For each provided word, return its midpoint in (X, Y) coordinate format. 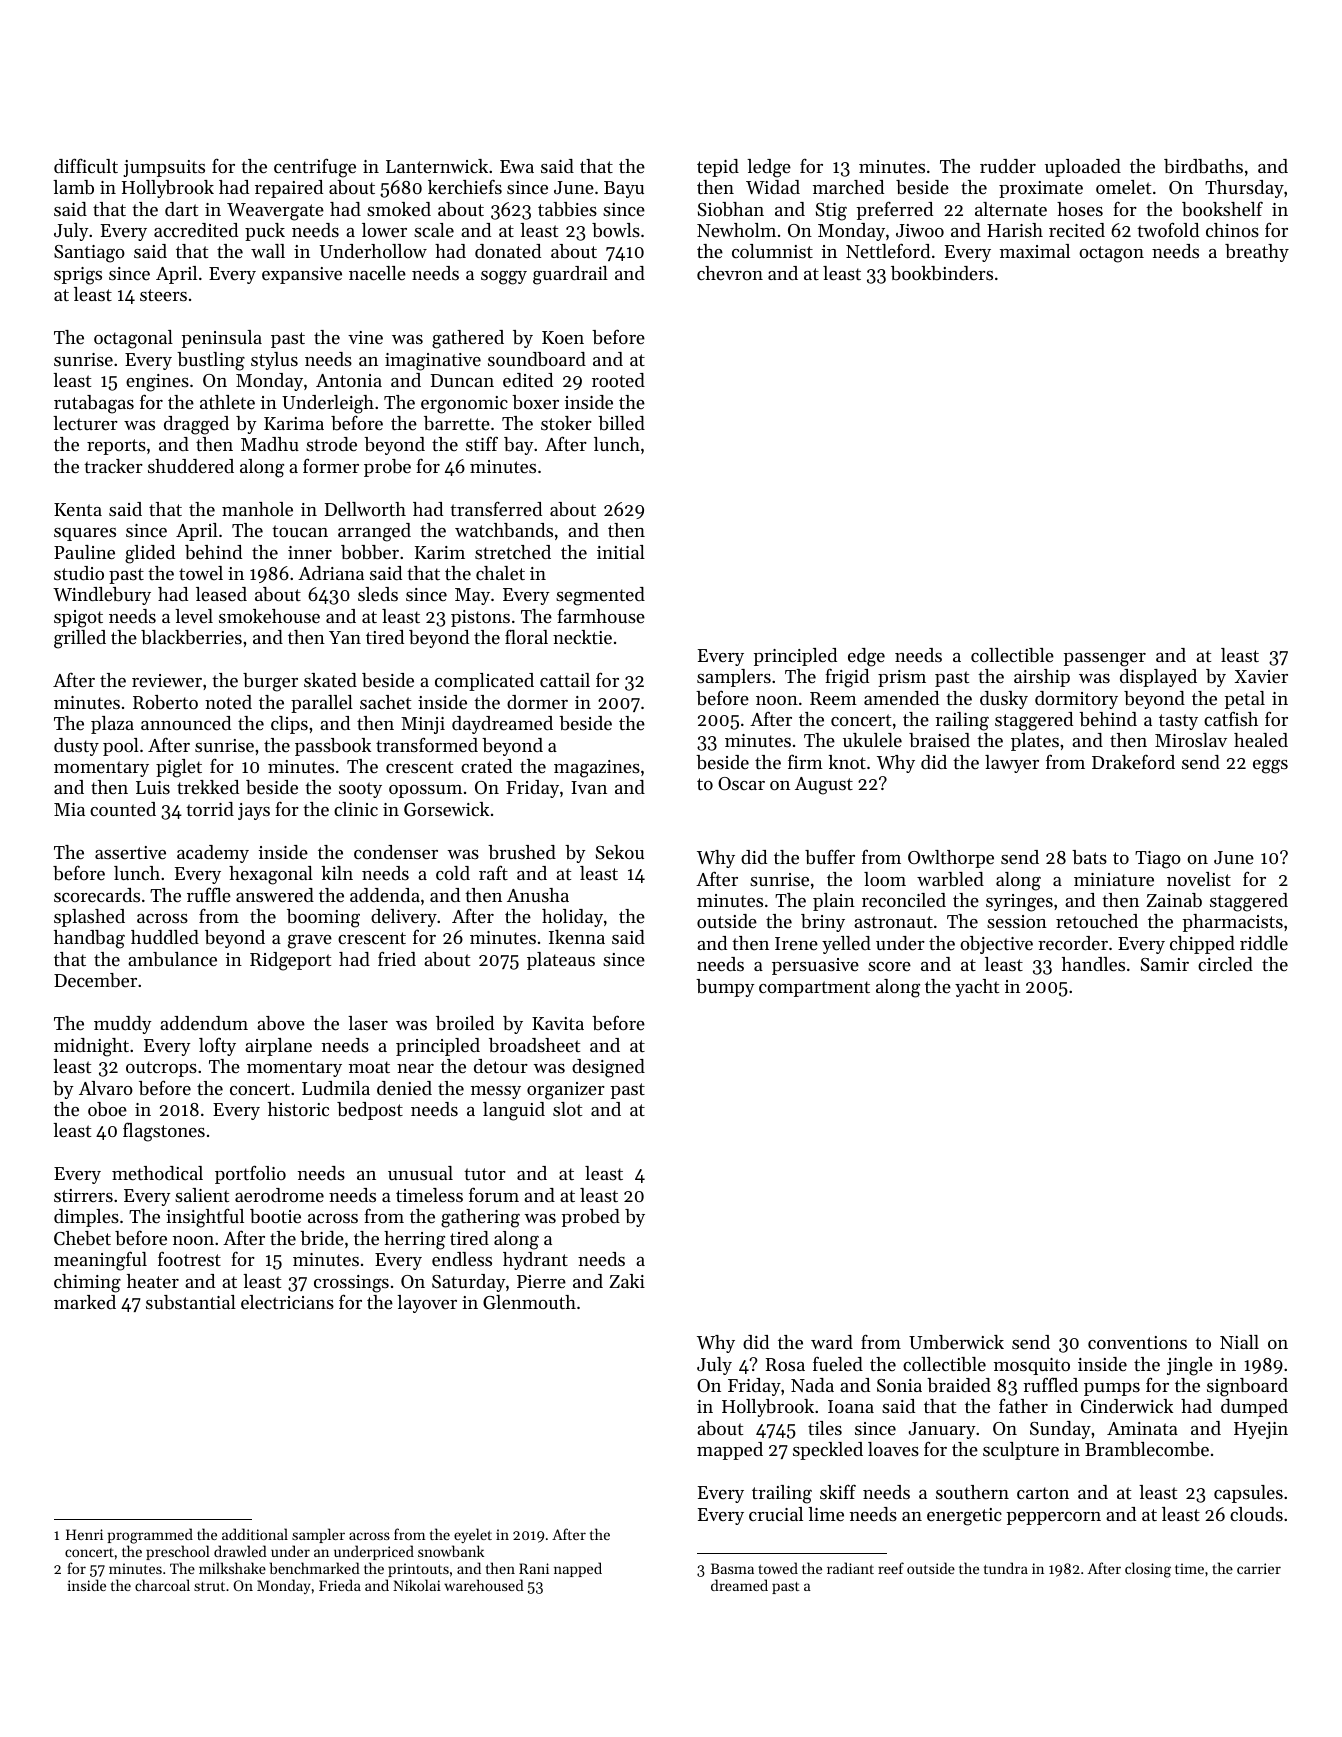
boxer (535, 402)
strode (331, 444)
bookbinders (942, 273)
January (942, 1430)
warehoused (484, 1585)
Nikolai (417, 1585)
